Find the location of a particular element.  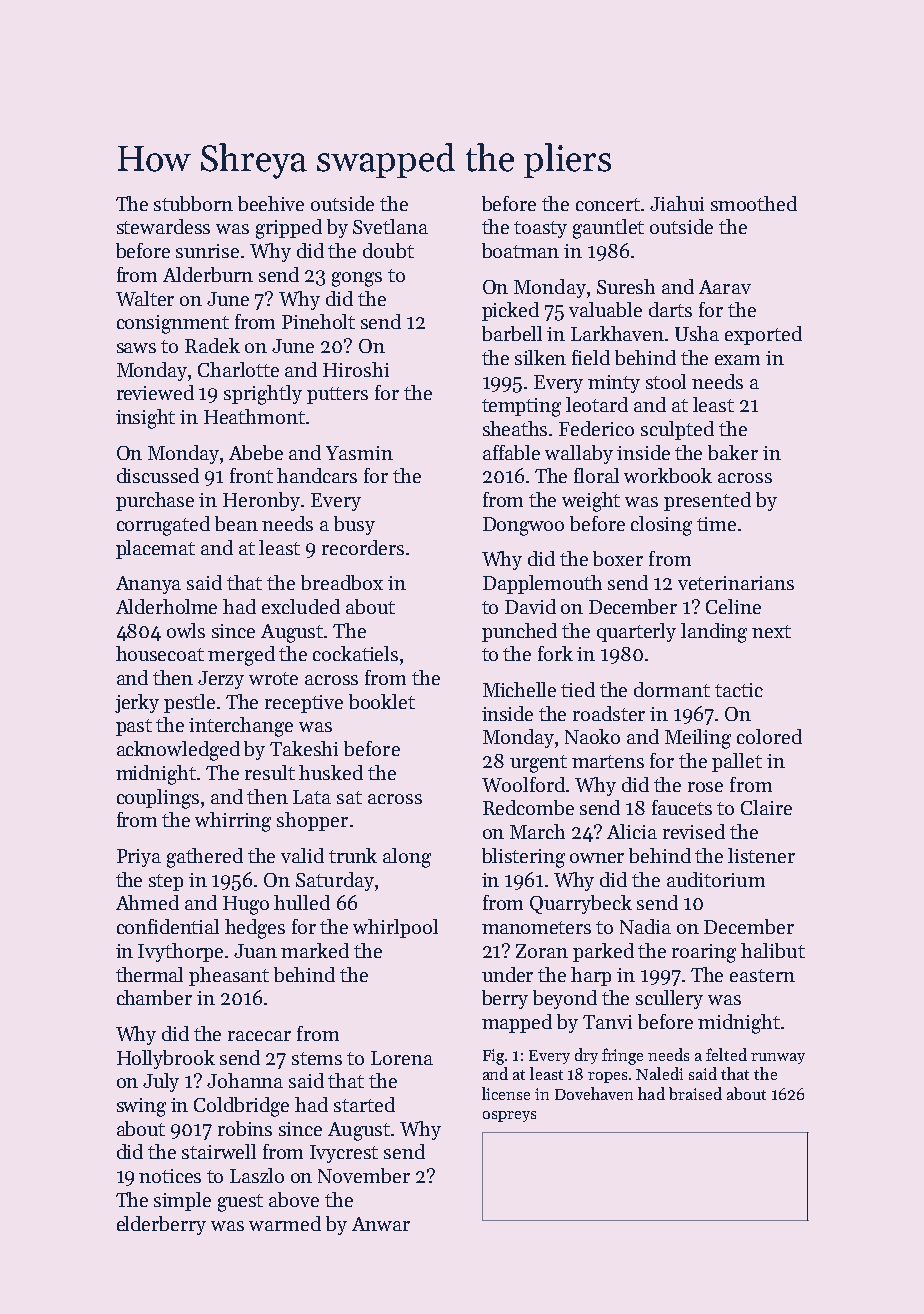

busy is located at coordinates (354, 525).
